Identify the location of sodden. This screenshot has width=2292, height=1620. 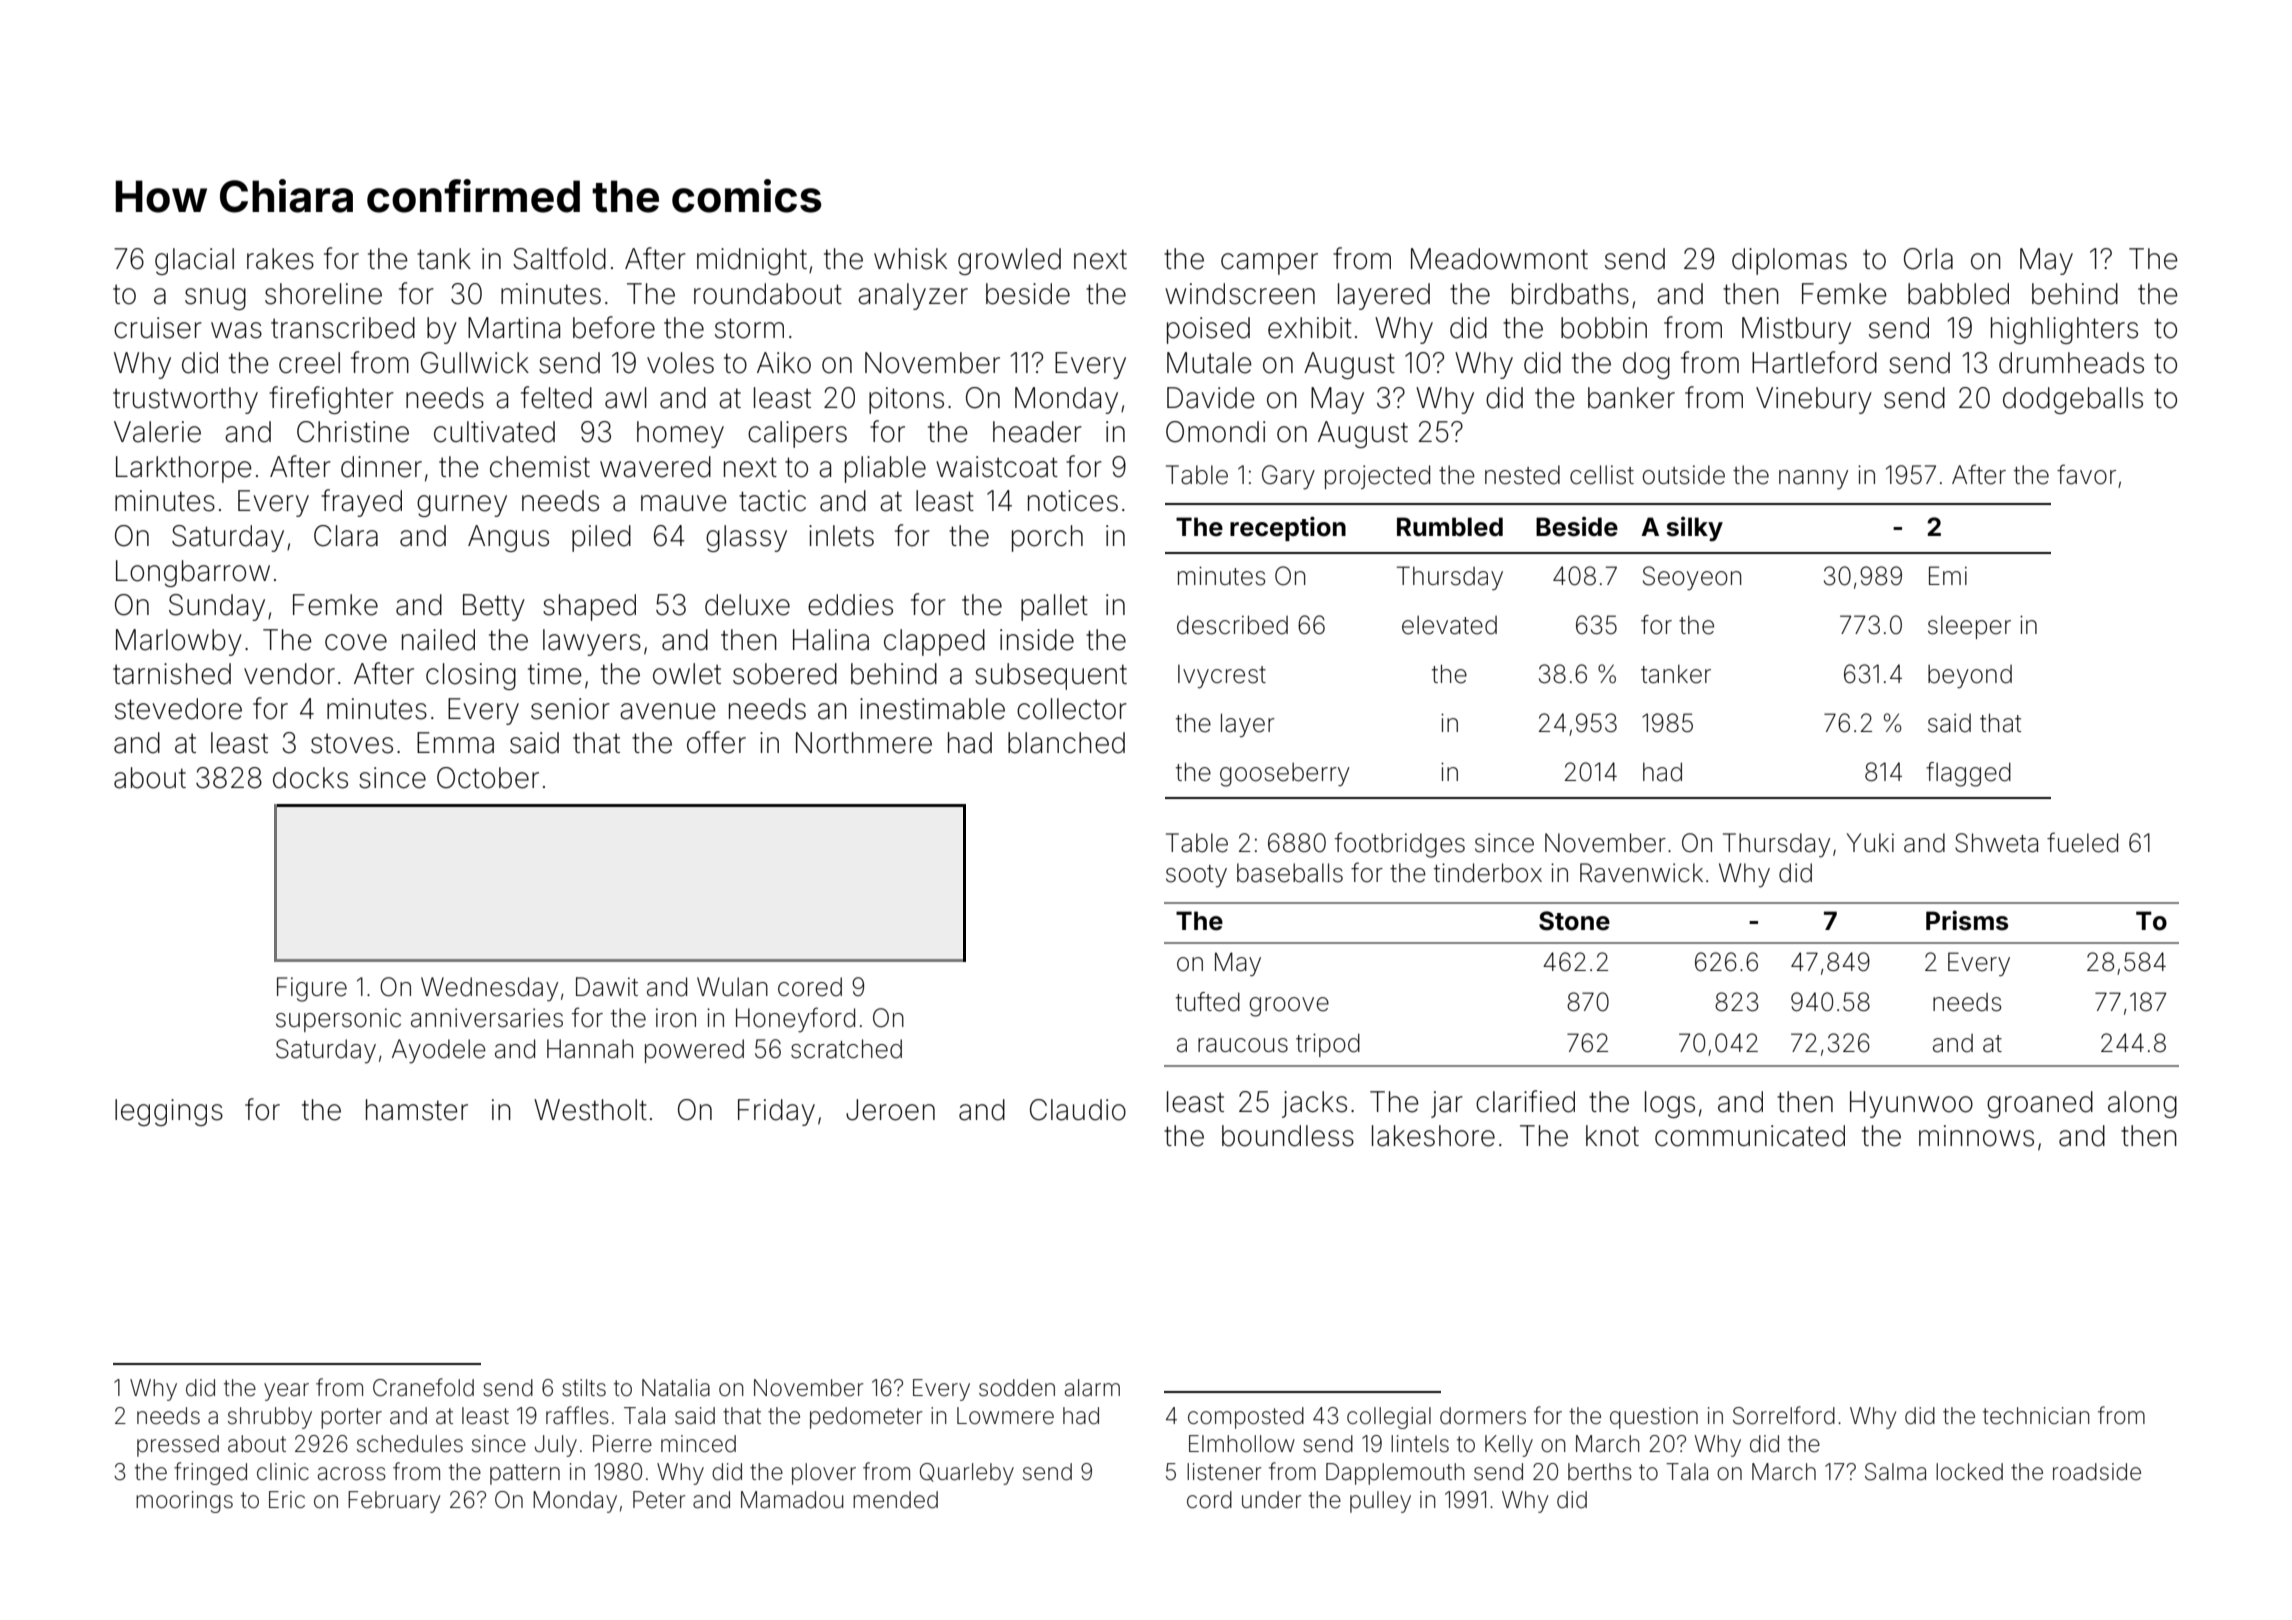
(1017, 1388).
